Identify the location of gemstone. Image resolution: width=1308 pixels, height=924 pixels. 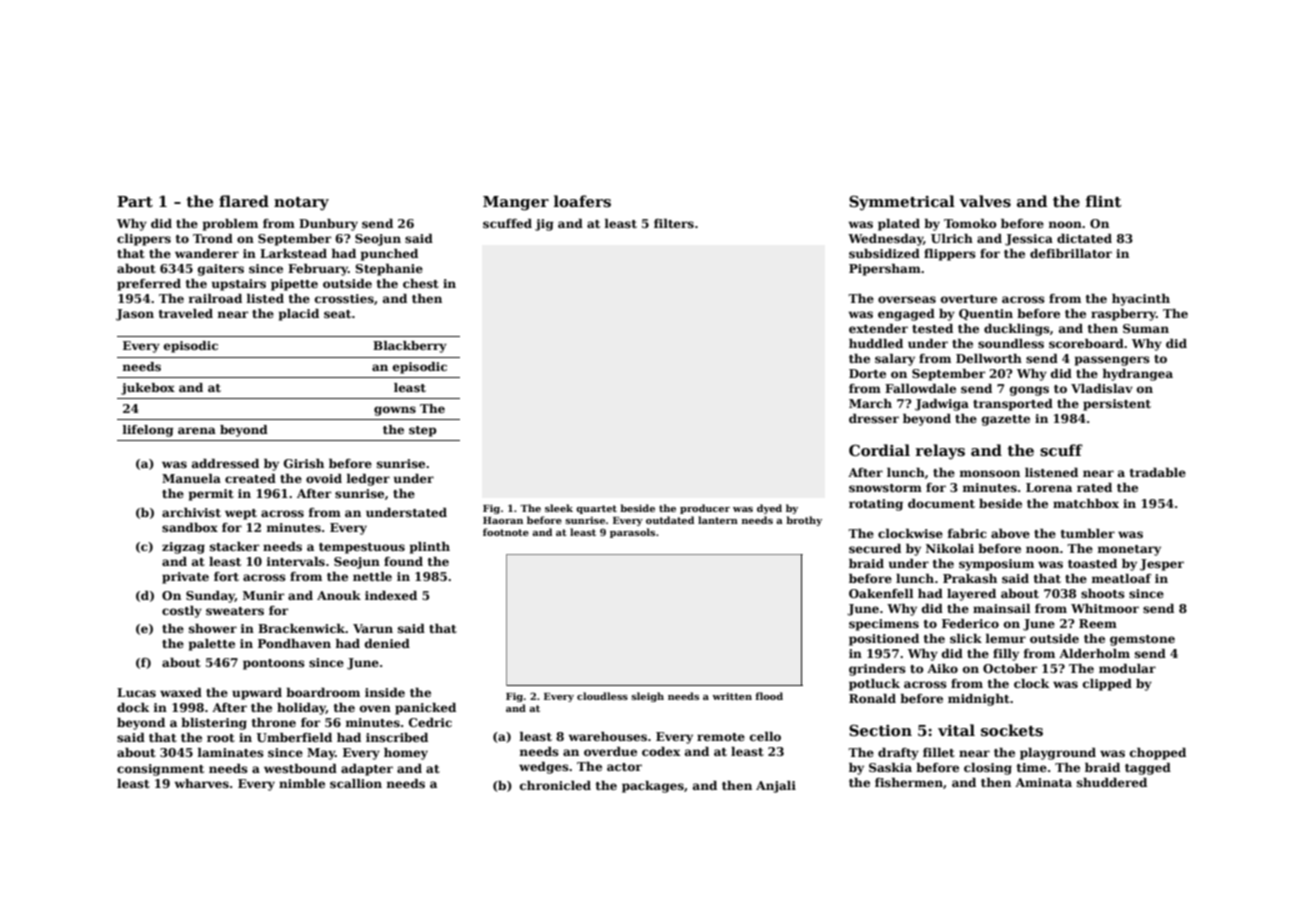
(1142, 640).
